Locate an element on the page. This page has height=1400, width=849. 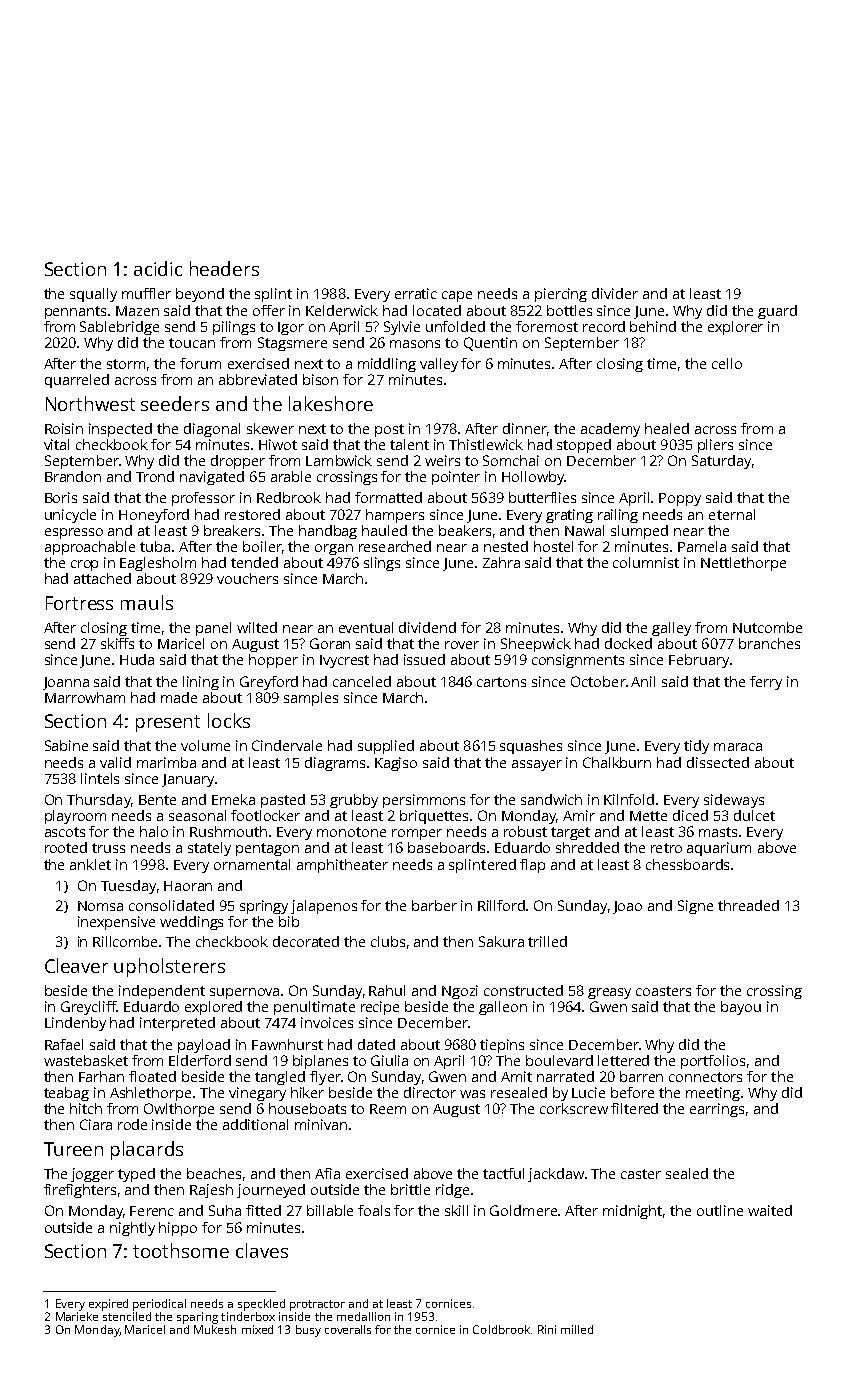
acidic is located at coordinates (158, 268).
